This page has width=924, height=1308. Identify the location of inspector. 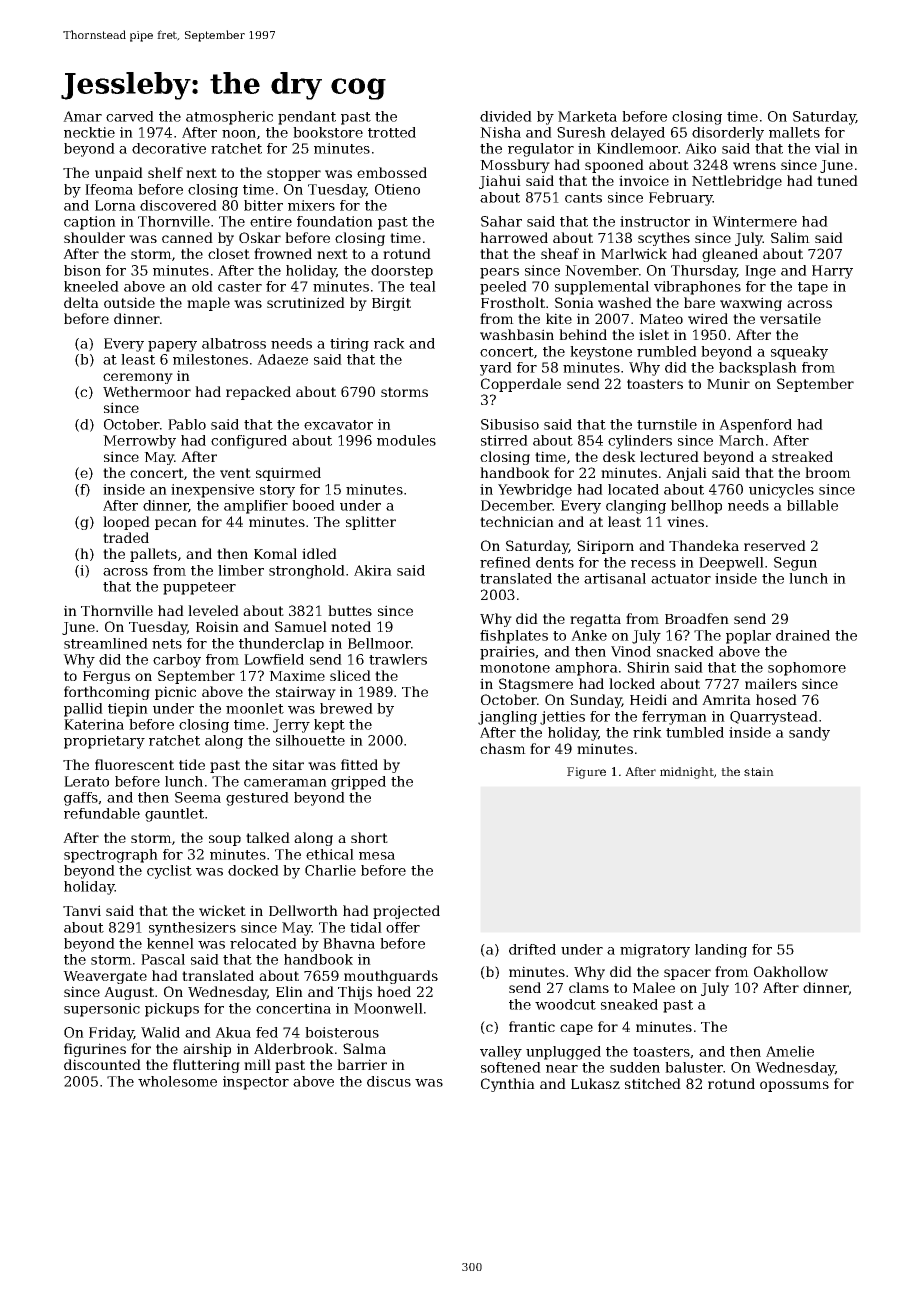
(256, 1083).
